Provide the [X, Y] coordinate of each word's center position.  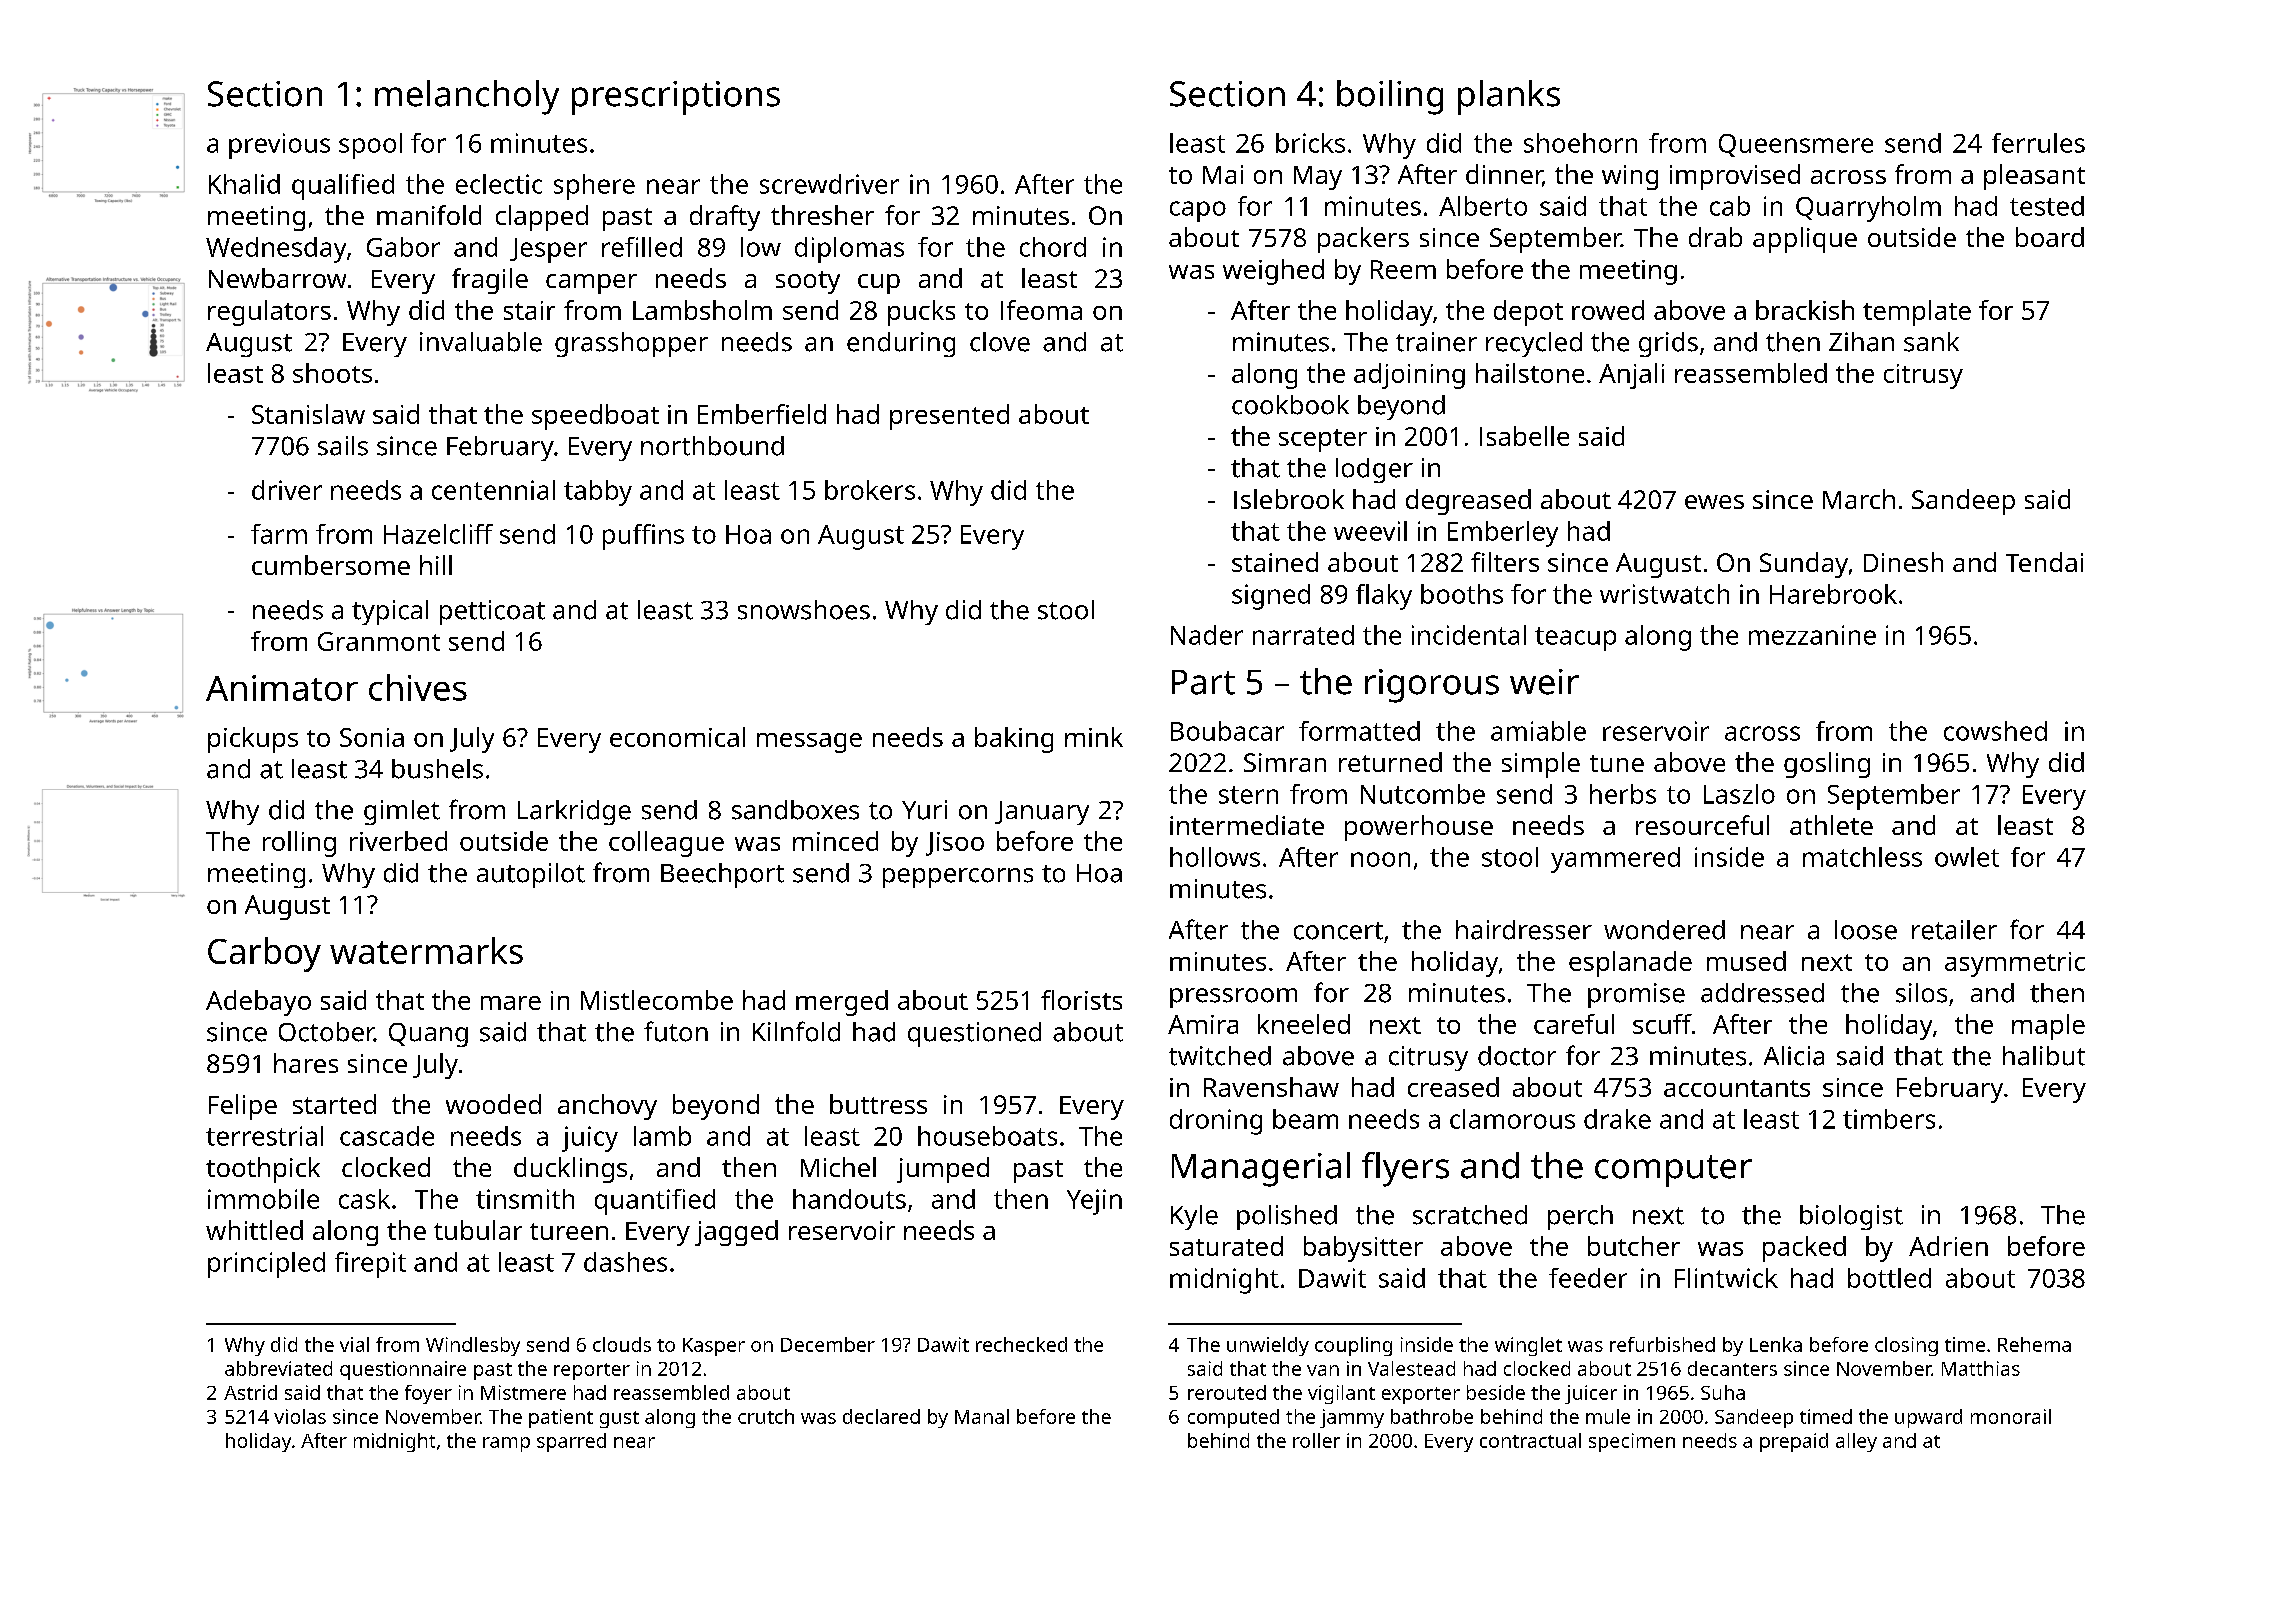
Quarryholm [1868, 209]
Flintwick [1726, 1278]
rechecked [1021, 1344]
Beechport [722, 875]
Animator [282, 688]
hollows [1215, 857]
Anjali [1631, 376]
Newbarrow [277, 278]
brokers [870, 490]
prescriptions [676, 98]
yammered [1615, 860]
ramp [506, 1444]
